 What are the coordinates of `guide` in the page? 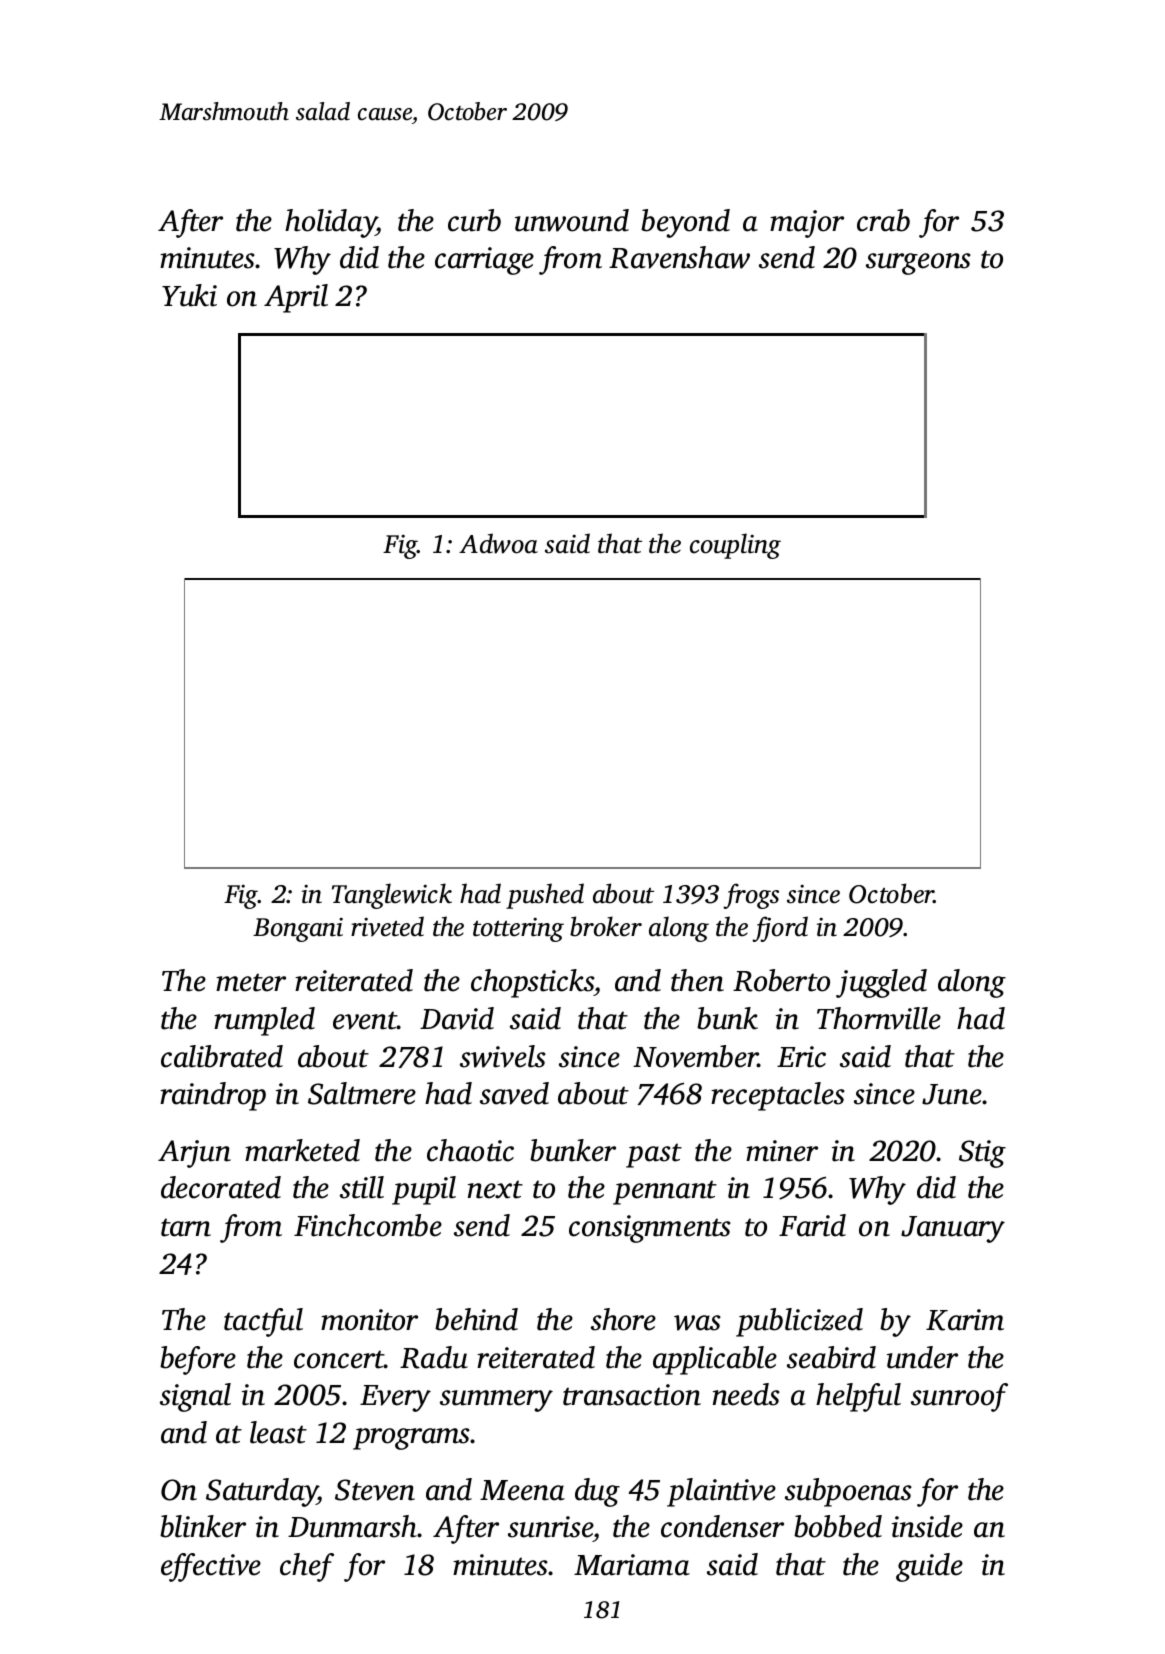 It's located at (929, 1567).
